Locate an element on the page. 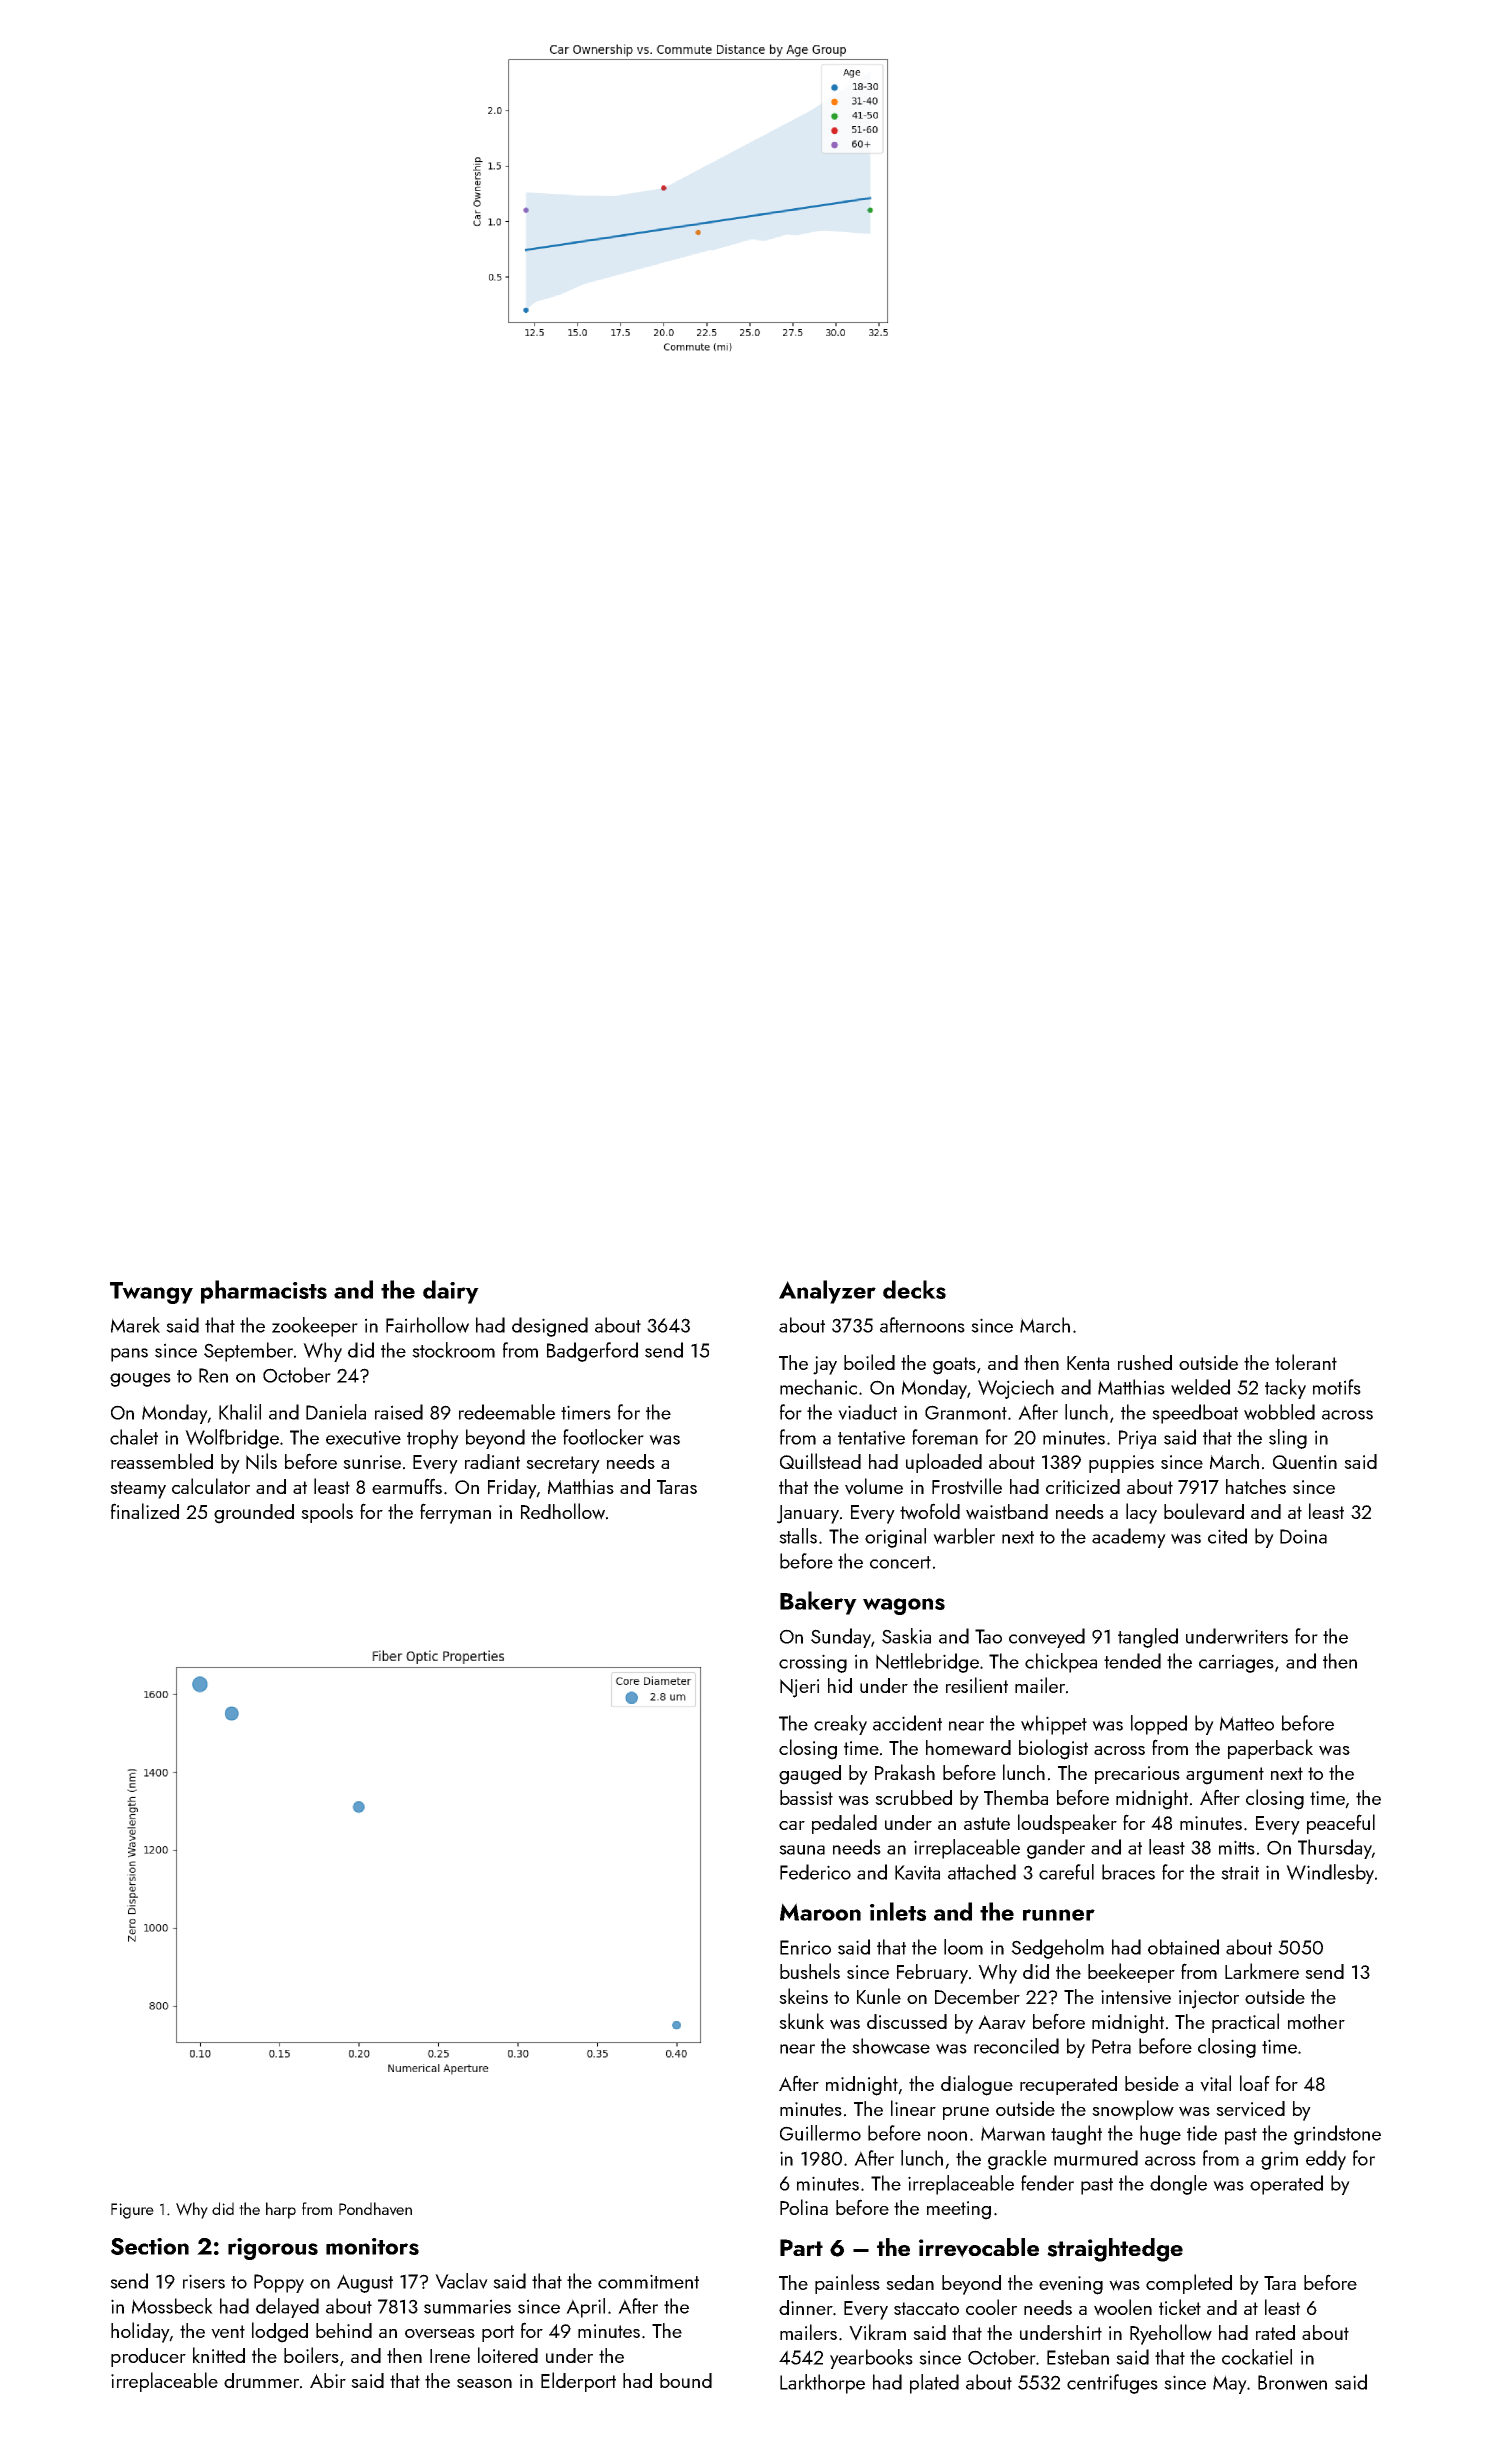 The height and width of the page is (2464, 1496). harp is located at coordinates (281, 2210).
